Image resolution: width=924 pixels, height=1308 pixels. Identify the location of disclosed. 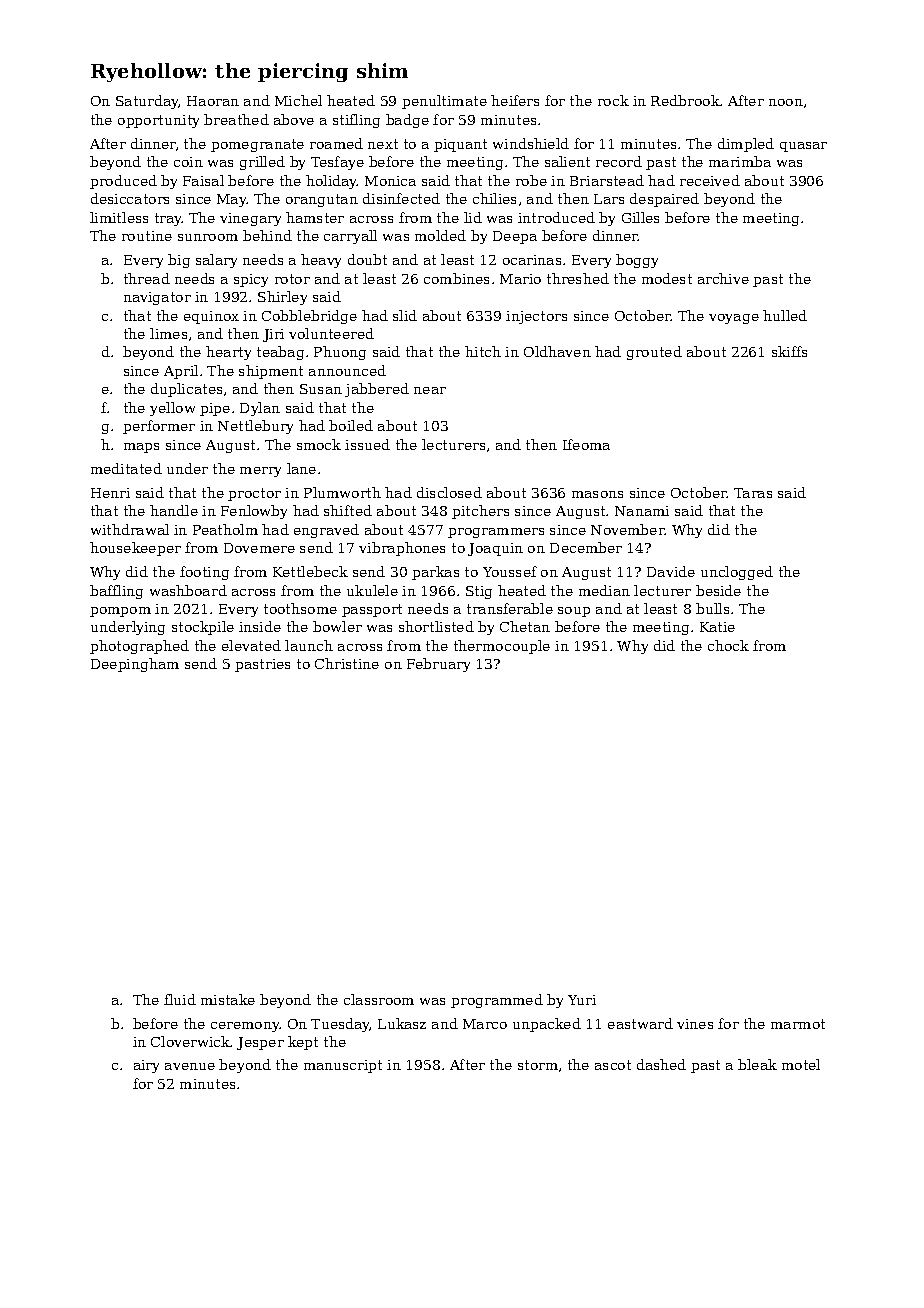
(449, 492).
